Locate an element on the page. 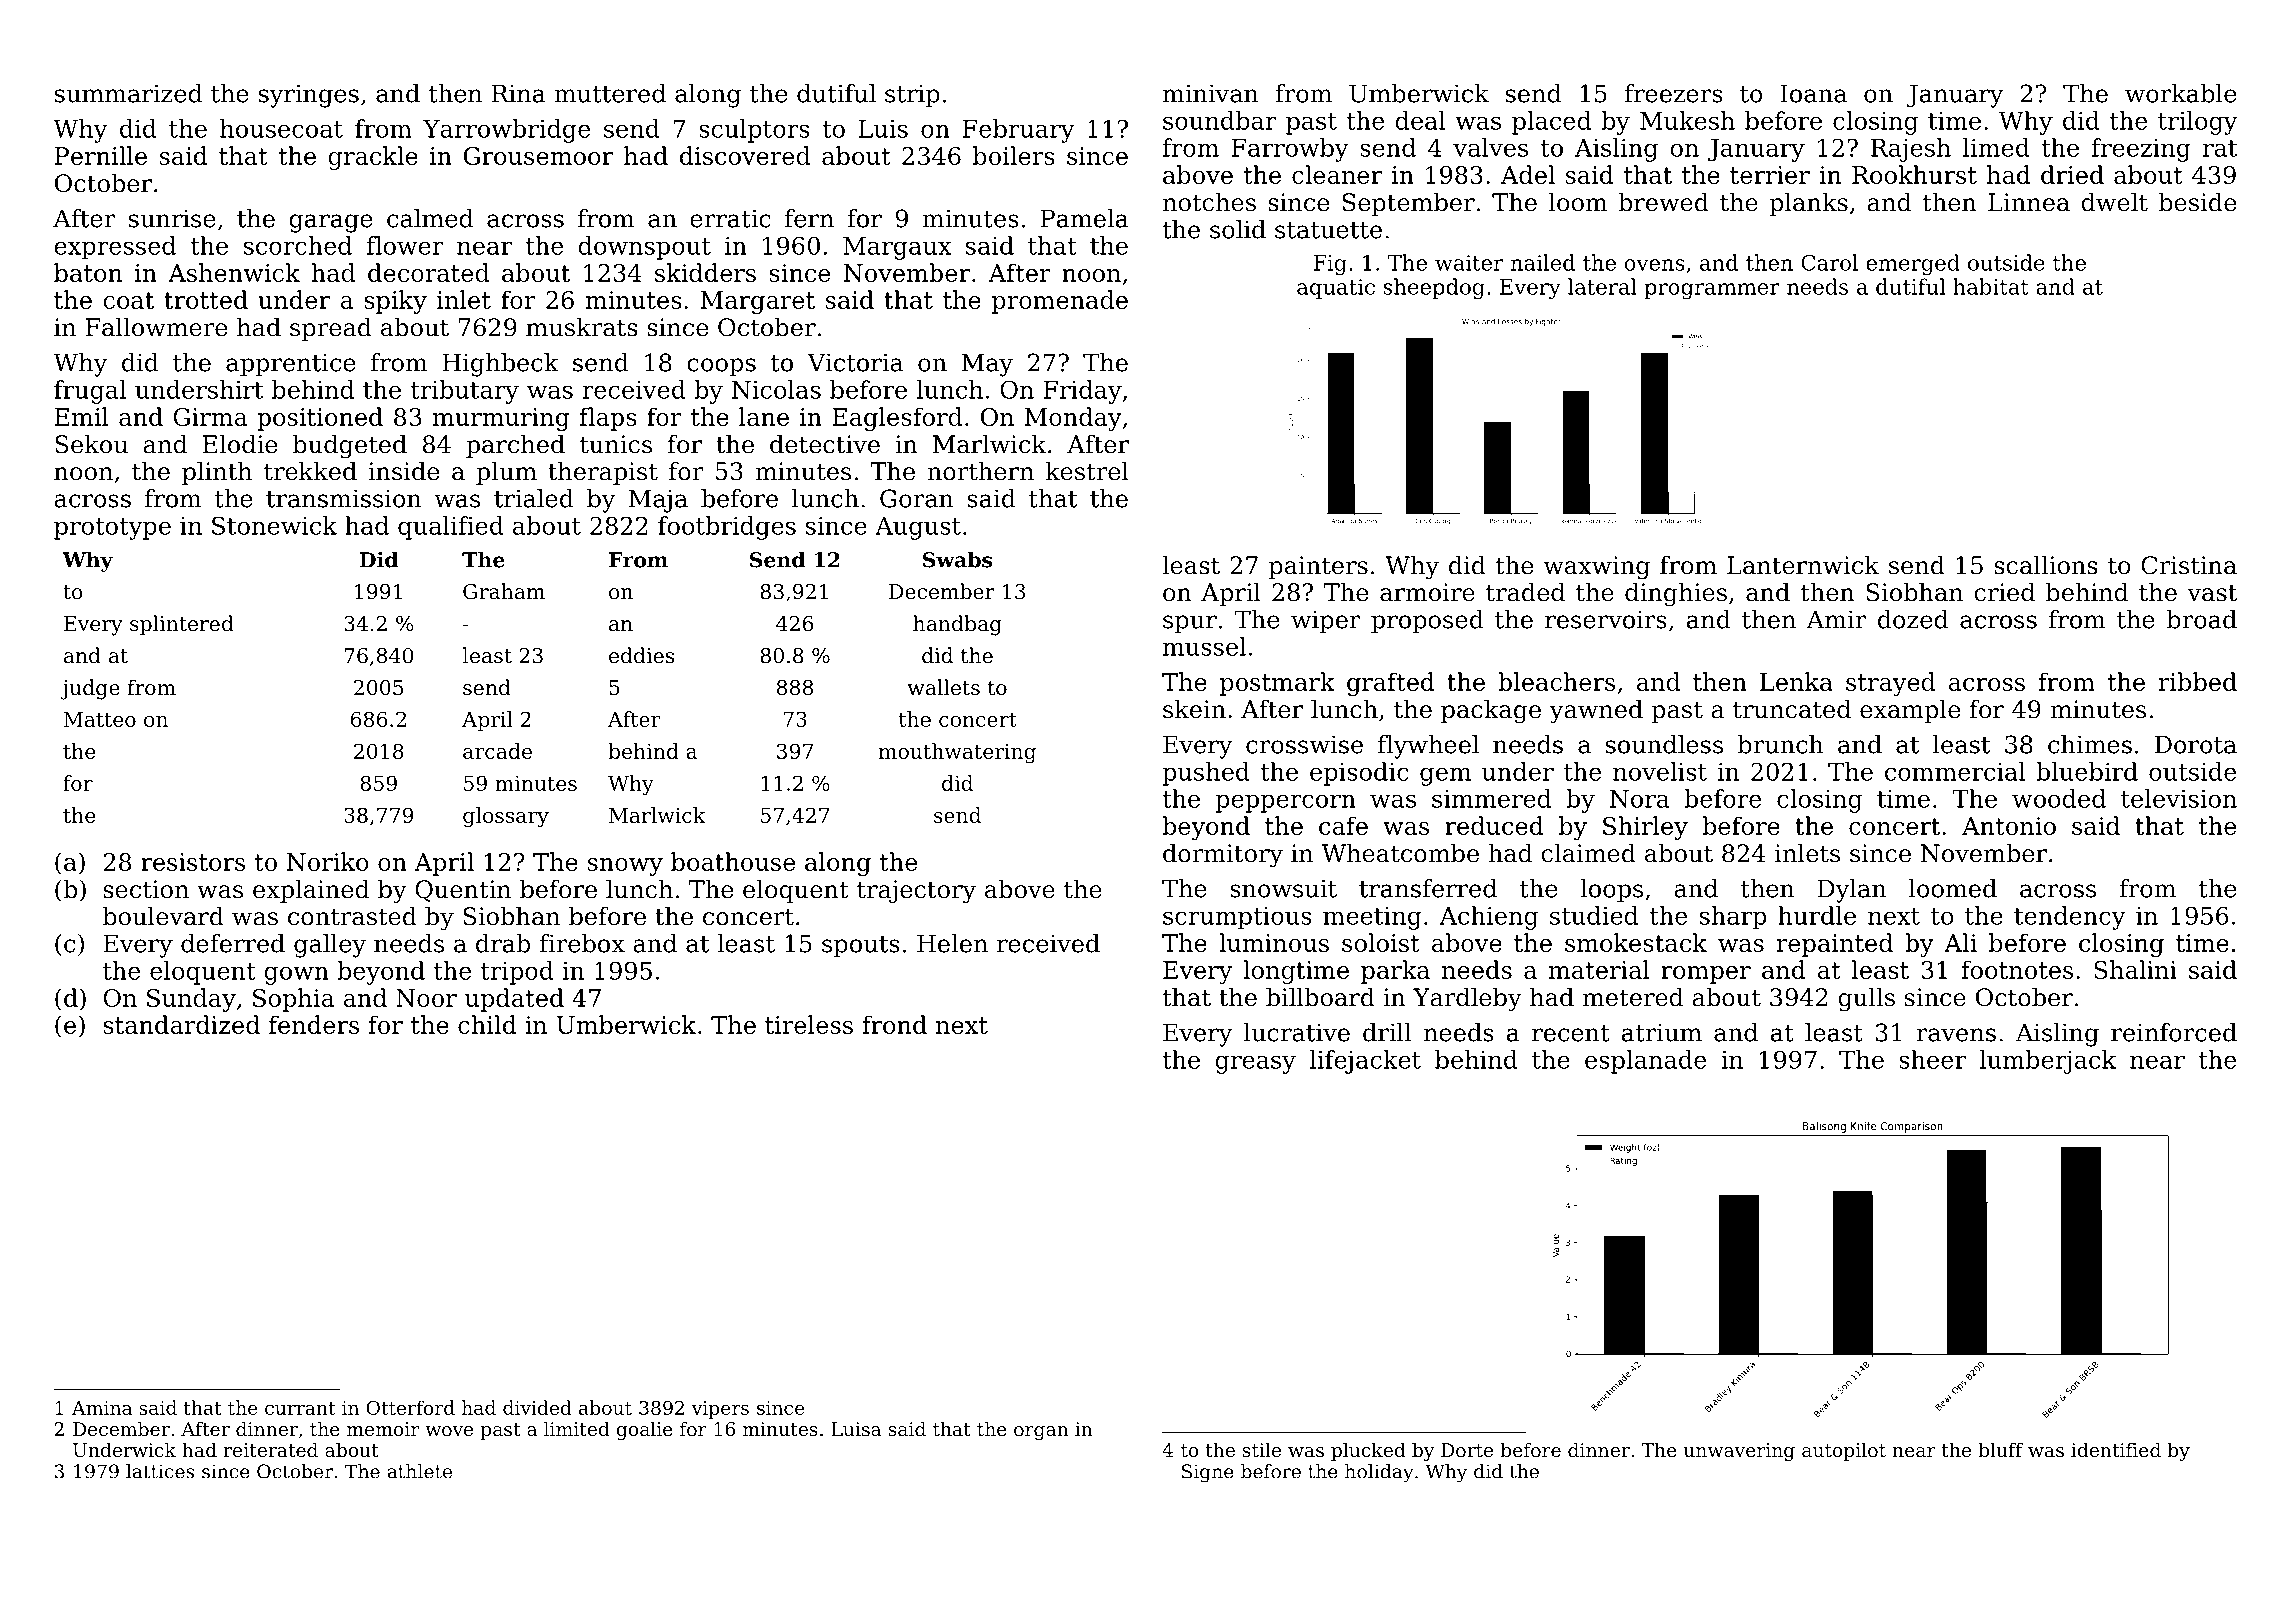 The height and width of the image is (1620, 2291). arcade is located at coordinates (497, 751).
